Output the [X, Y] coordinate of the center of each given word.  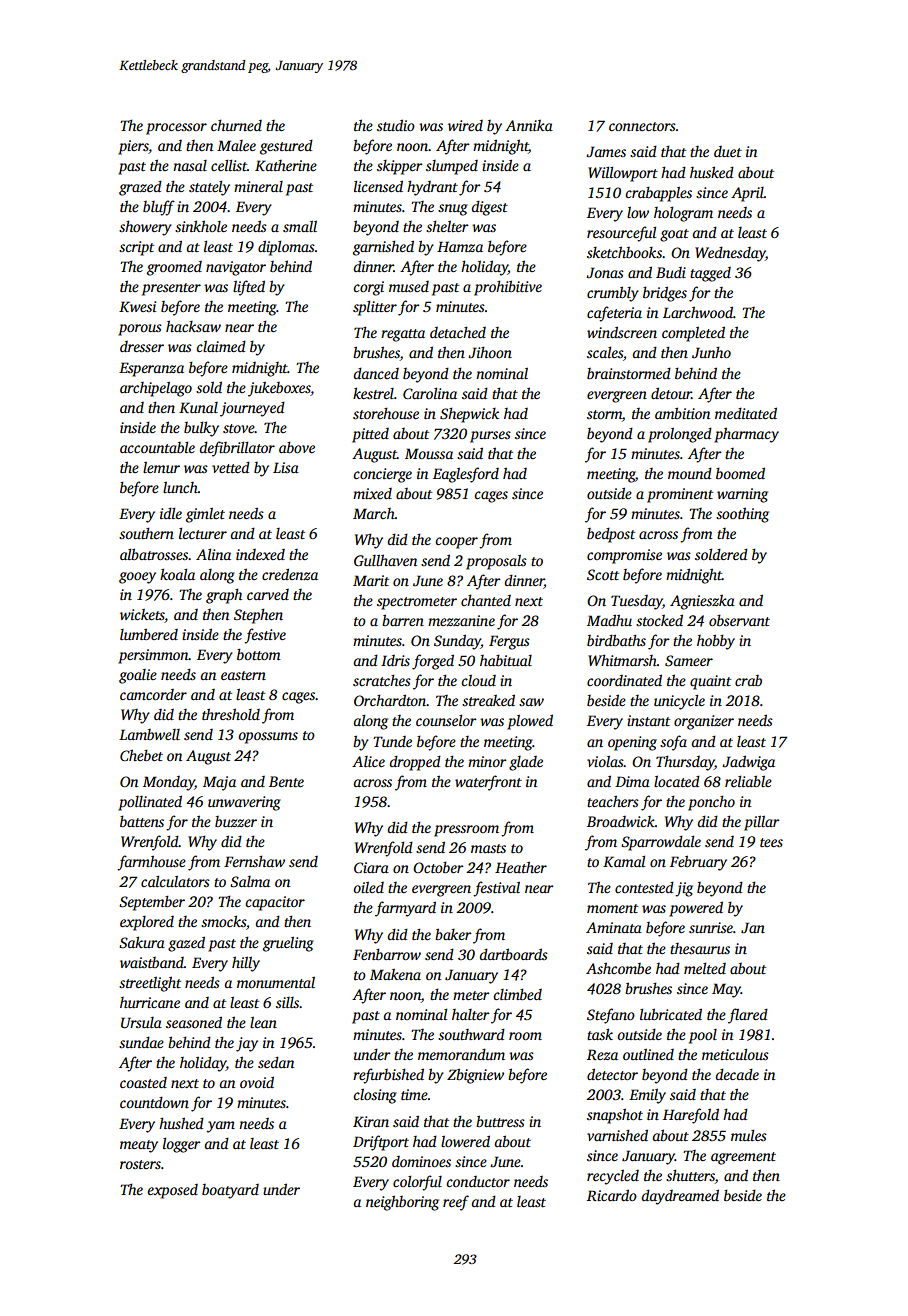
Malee [236, 145]
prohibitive [508, 288]
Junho [711, 352]
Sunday [457, 642]
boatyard [230, 1191]
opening [632, 743]
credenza [290, 574]
